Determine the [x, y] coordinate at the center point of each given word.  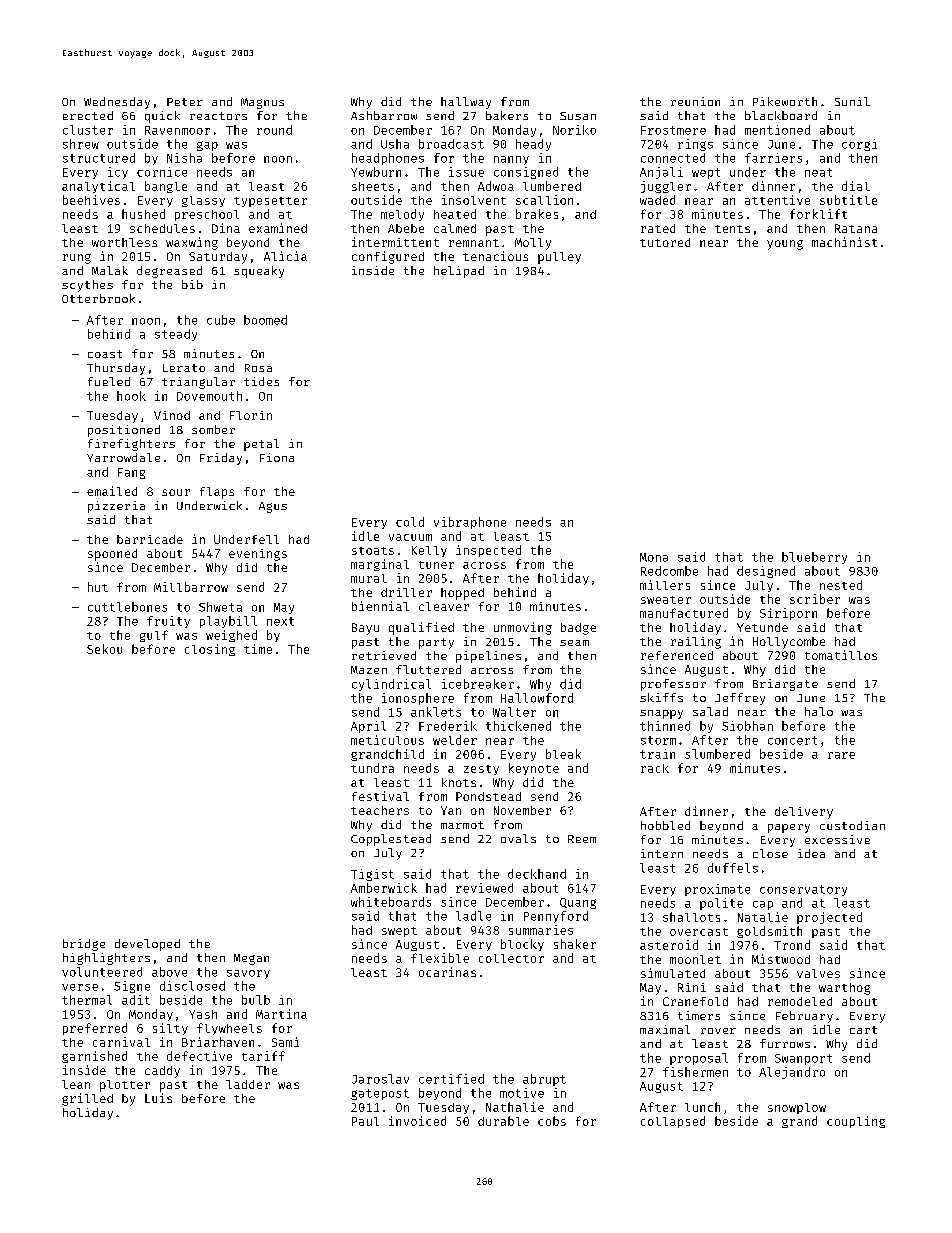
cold [410, 522]
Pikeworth [785, 101]
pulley [559, 258]
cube [221, 320]
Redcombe [669, 571]
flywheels [229, 1029]
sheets [373, 186]
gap [207, 146]
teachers [380, 810]
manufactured [684, 613]
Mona [654, 557]
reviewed [484, 888]
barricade [150, 539]
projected [829, 918]
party [436, 643]
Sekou [104, 649]
